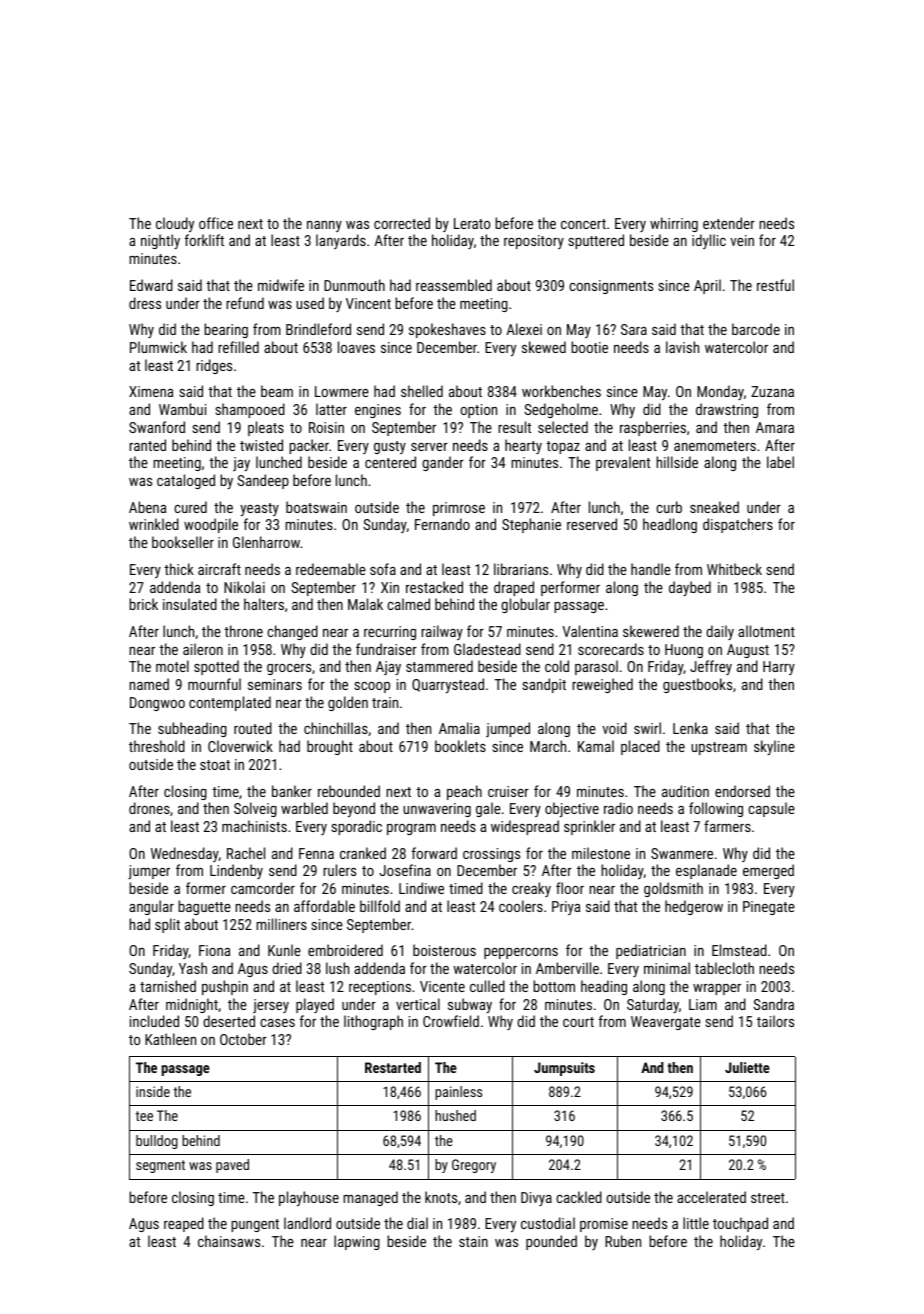  What do you see at coordinates (473, 1241) in the document?
I see `stain` at bounding box center [473, 1241].
